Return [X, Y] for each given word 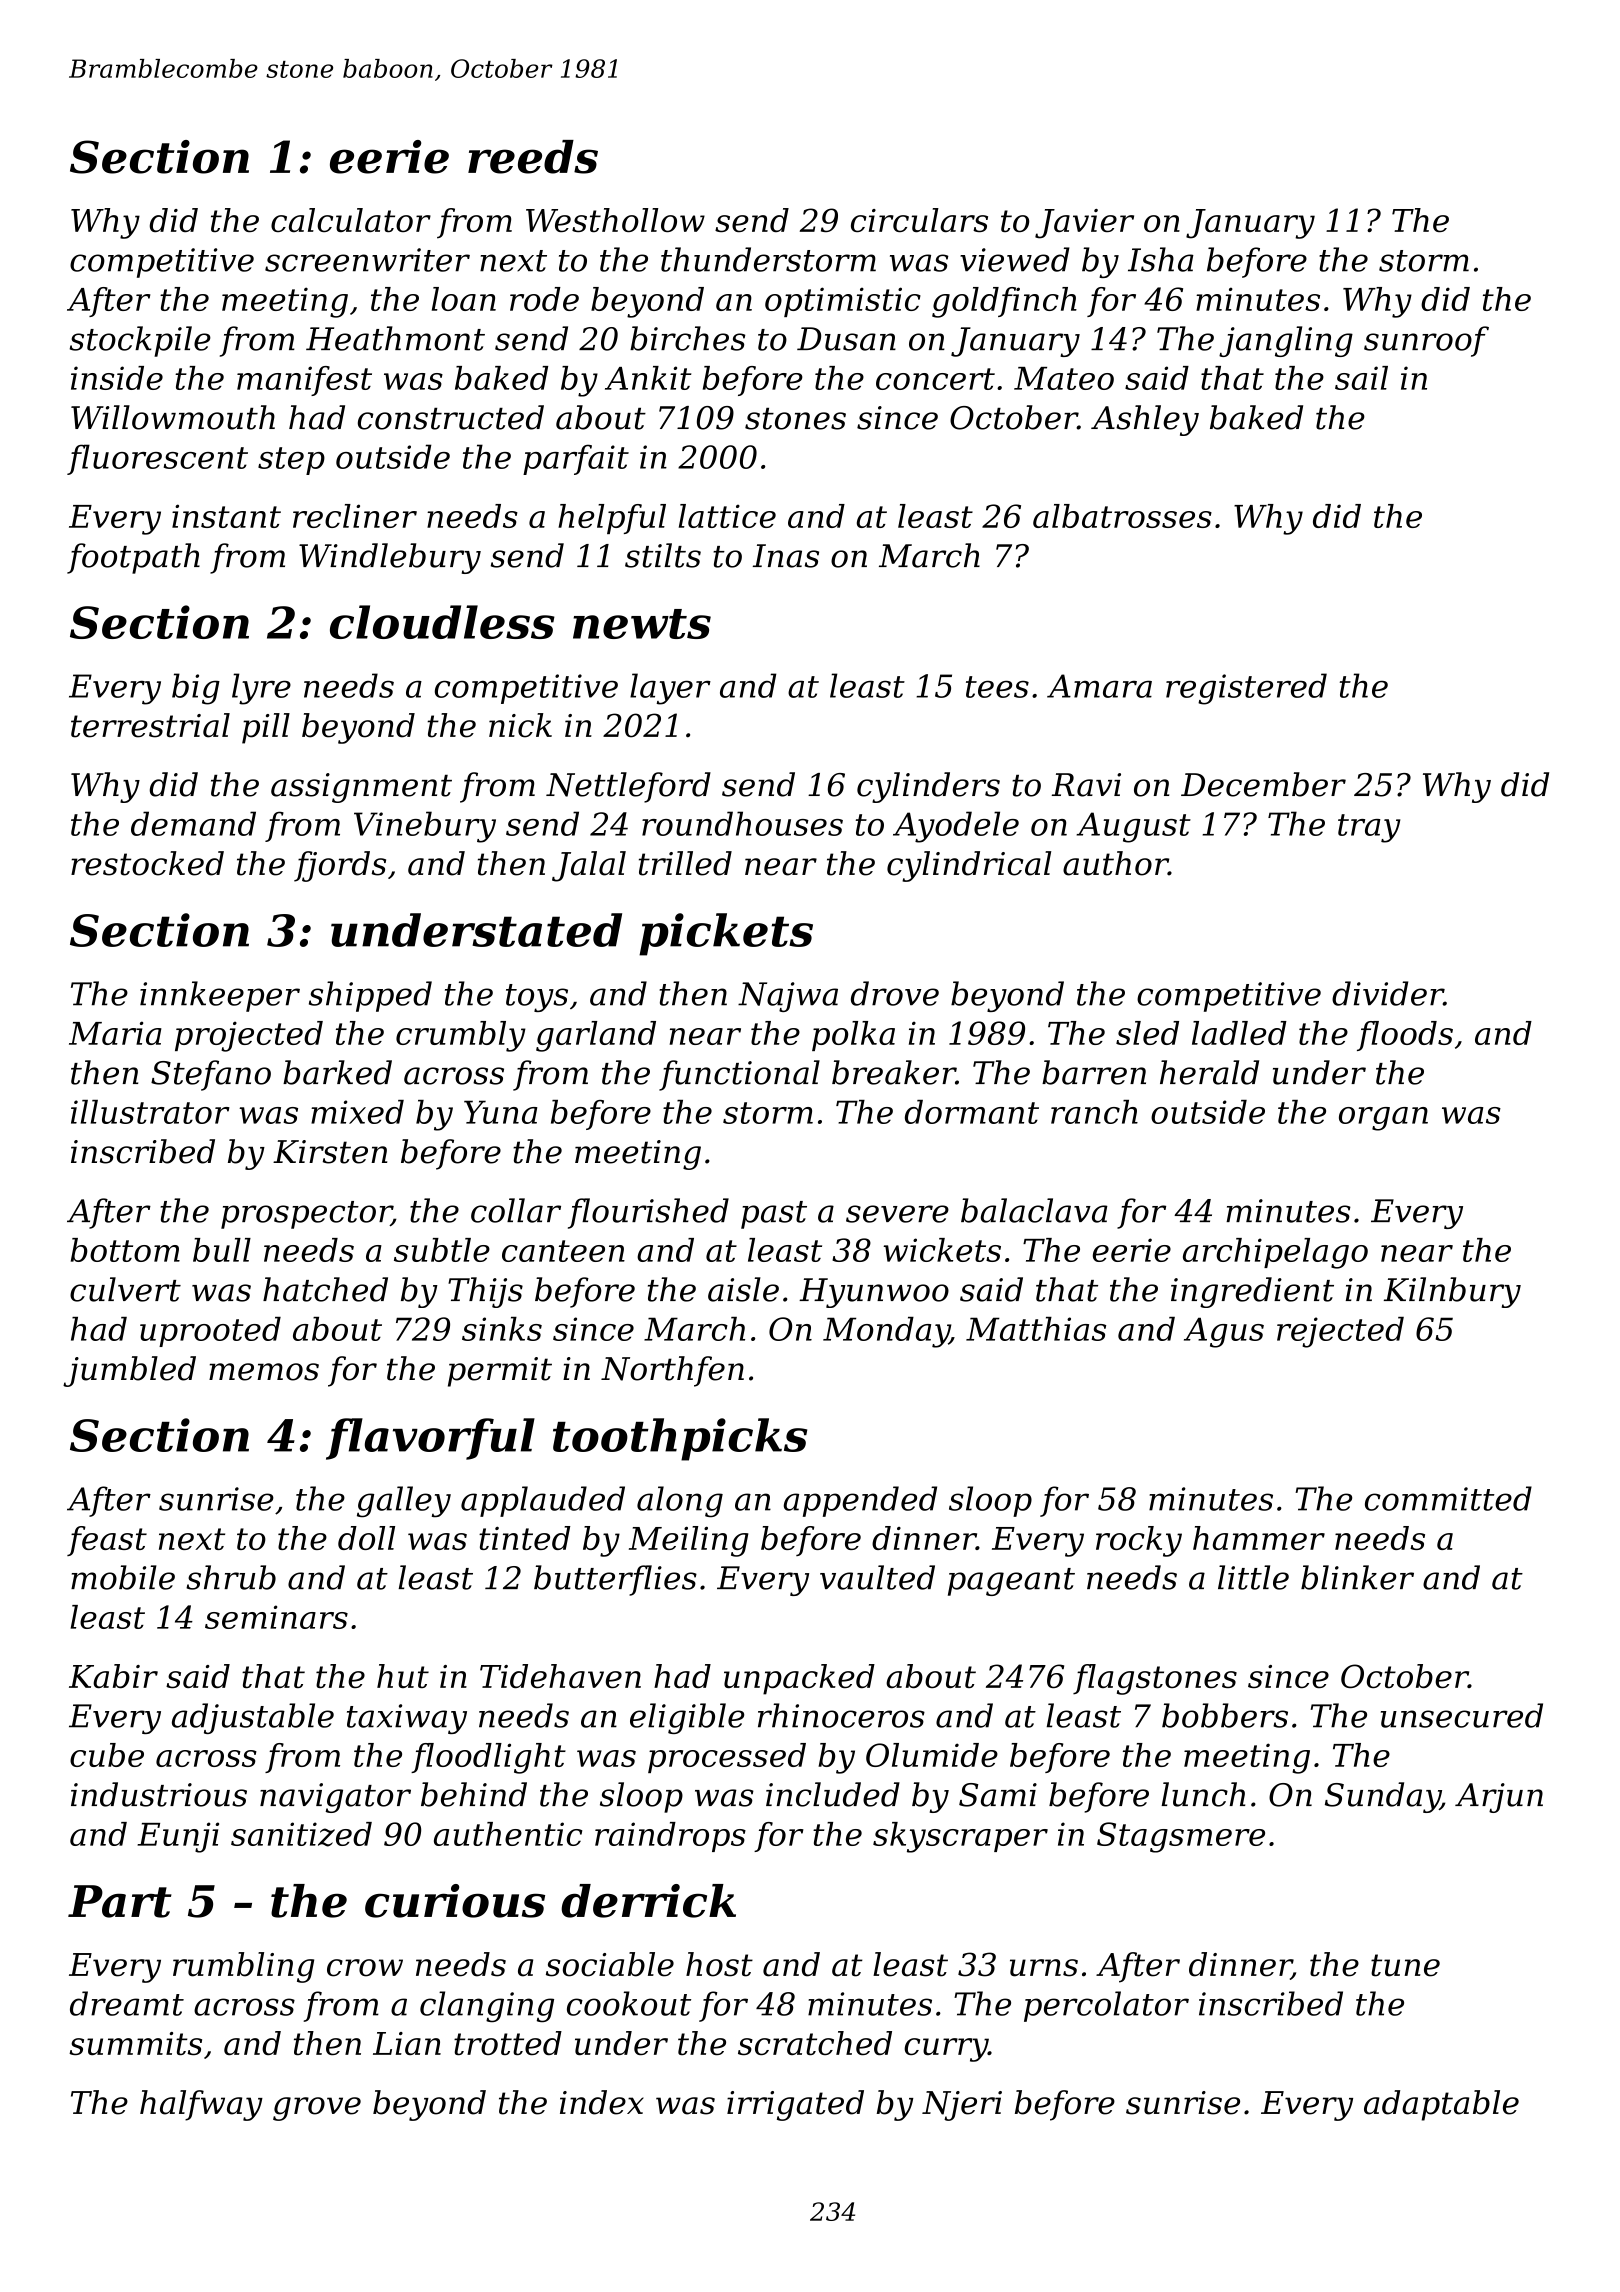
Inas [786, 556]
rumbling [243, 1967]
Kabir [113, 1676]
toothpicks [680, 1439]
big [196, 689]
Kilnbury [1452, 1292]
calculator [351, 220]
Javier [1084, 224]
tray [1369, 828]
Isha [1161, 259]
